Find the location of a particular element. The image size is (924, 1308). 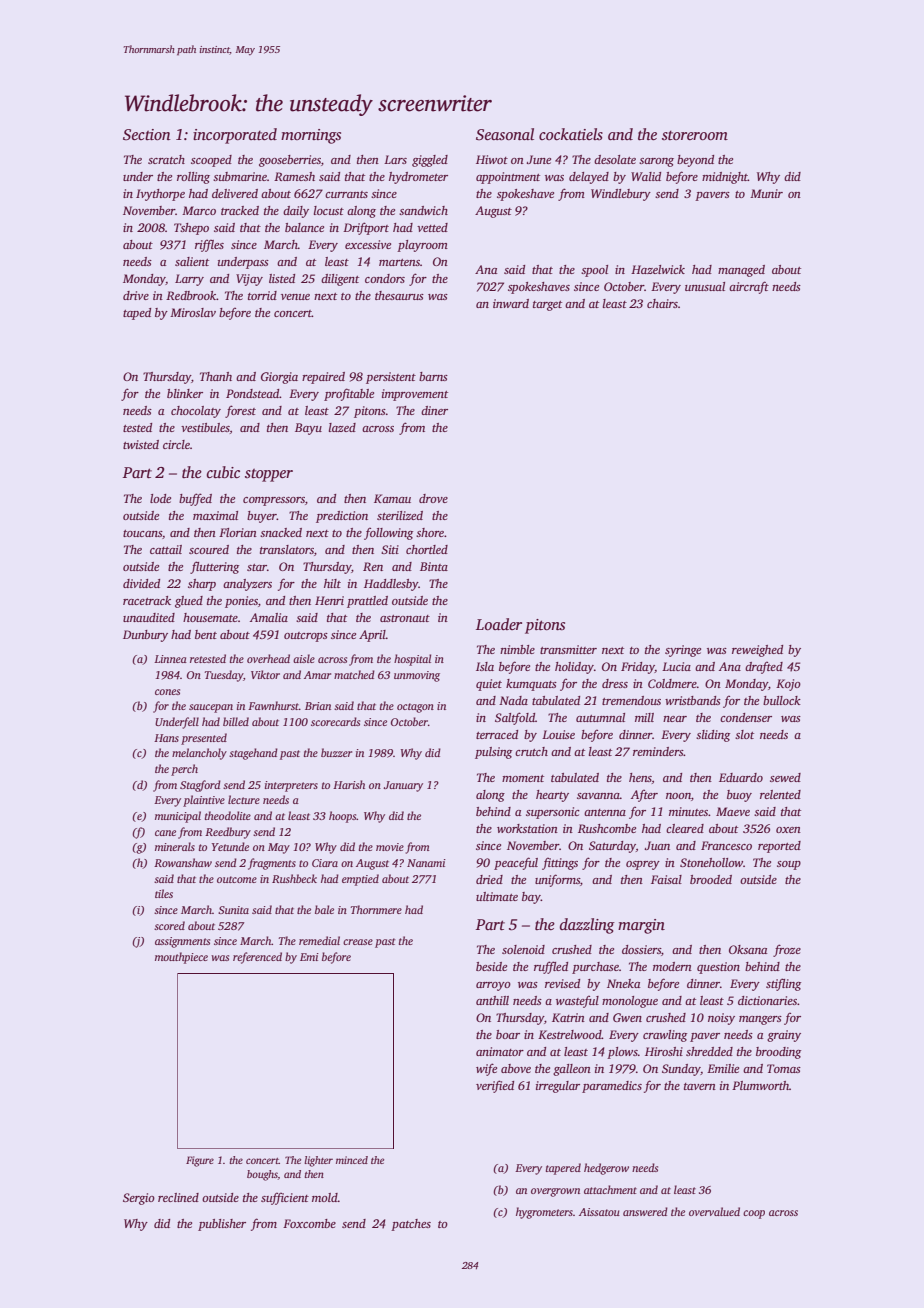

Seasonal is located at coordinates (505, 134).
